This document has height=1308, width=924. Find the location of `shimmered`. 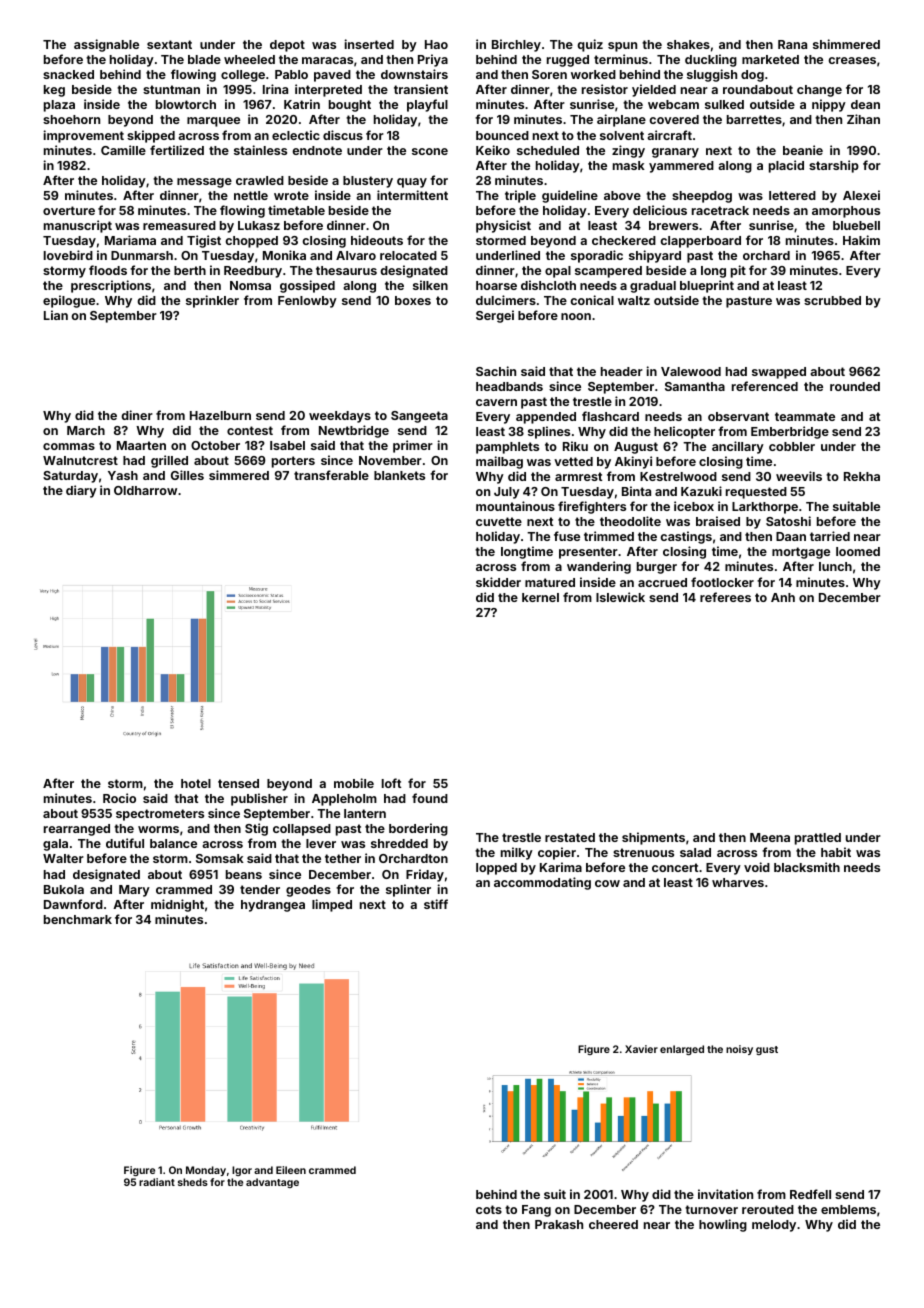

shimmered is located at coordinates (846, 44).
